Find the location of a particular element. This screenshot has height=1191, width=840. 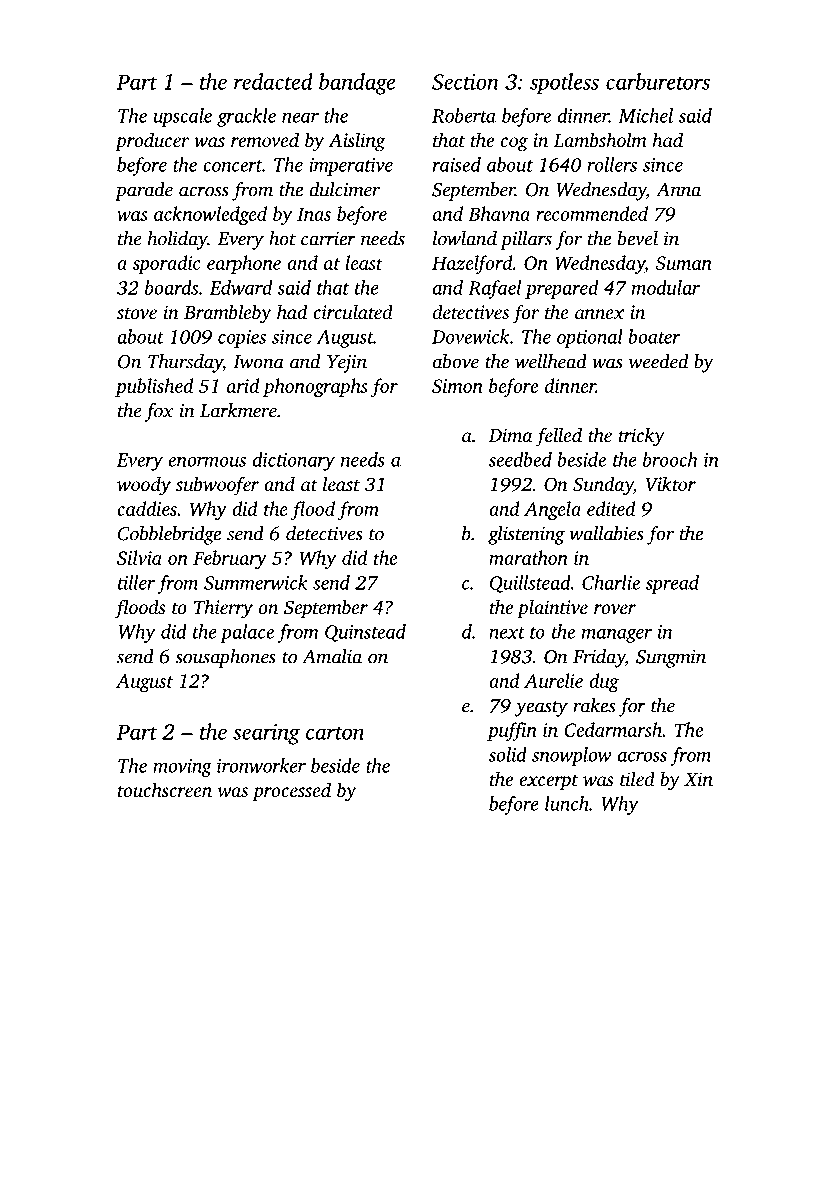

recommended is located at coordinates (592, 213).
